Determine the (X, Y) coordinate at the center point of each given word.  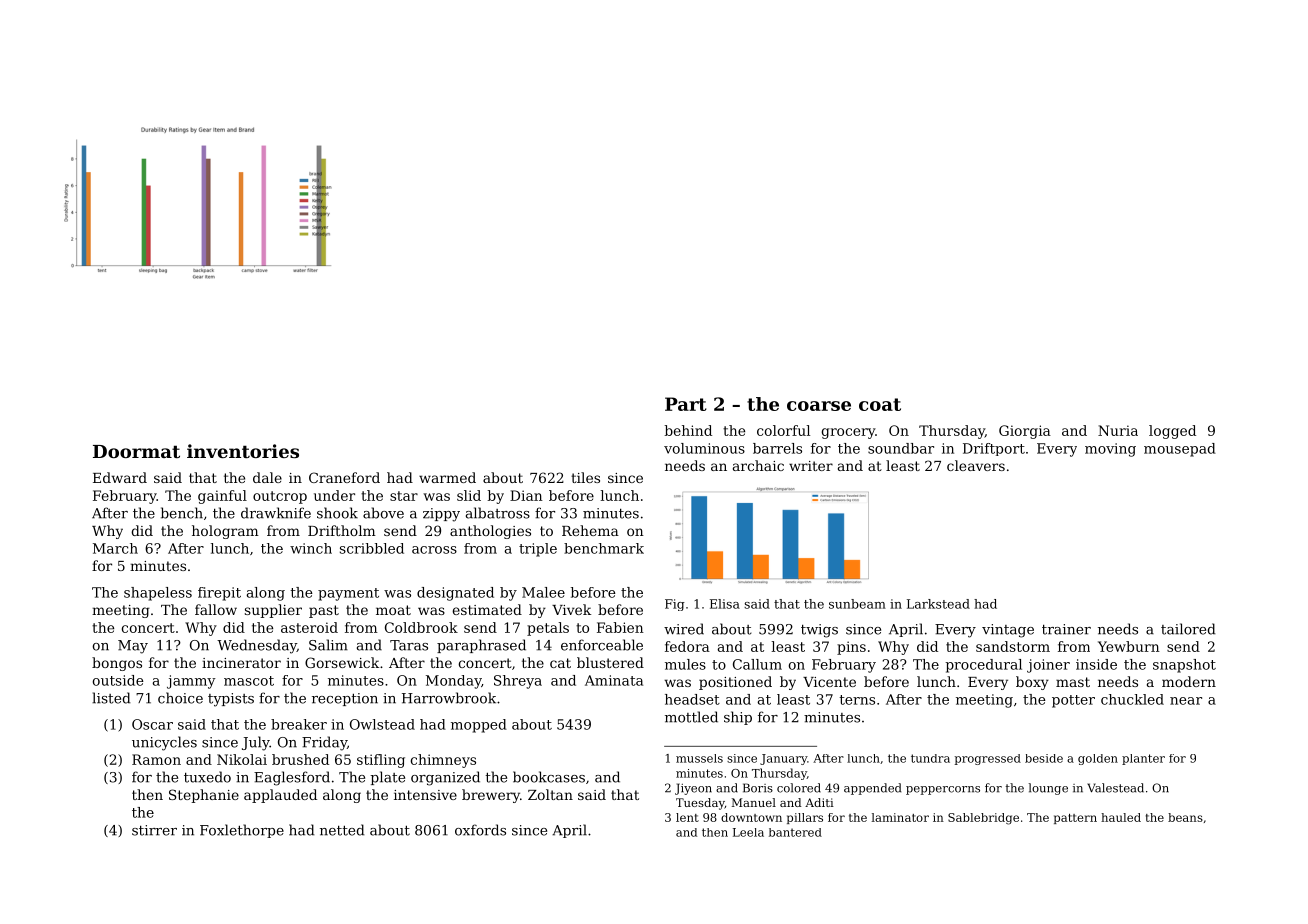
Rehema (590, 530)
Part (686, 404)
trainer (1066, 629)
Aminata (614, 680)
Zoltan (550, 794)
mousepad (1180, 450)
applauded (280, 796)
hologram (225, 532)
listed (111, 698)
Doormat (136, 451)
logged (1172, 432)
